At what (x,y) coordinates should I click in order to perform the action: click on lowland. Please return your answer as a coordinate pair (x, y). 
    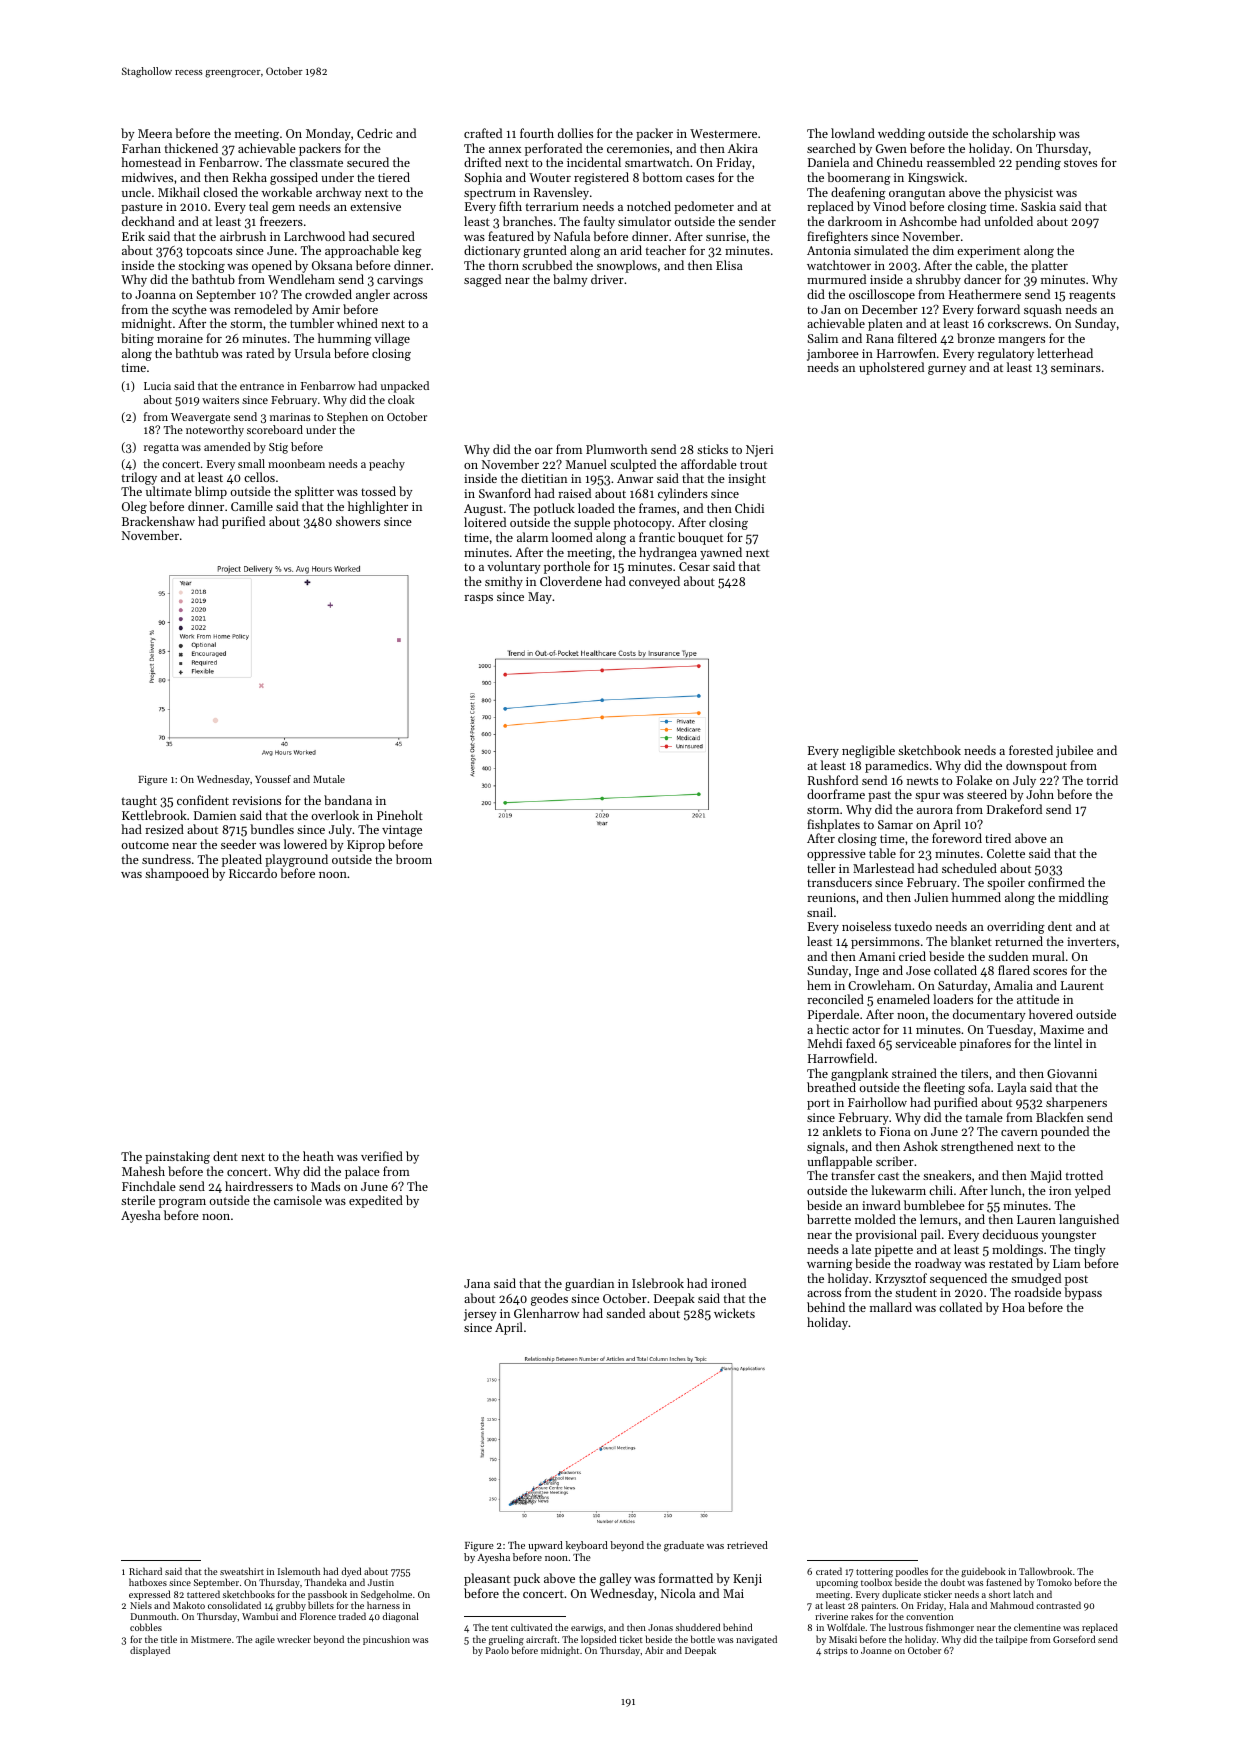
    Looking at the image, I should click on (853, 133).
